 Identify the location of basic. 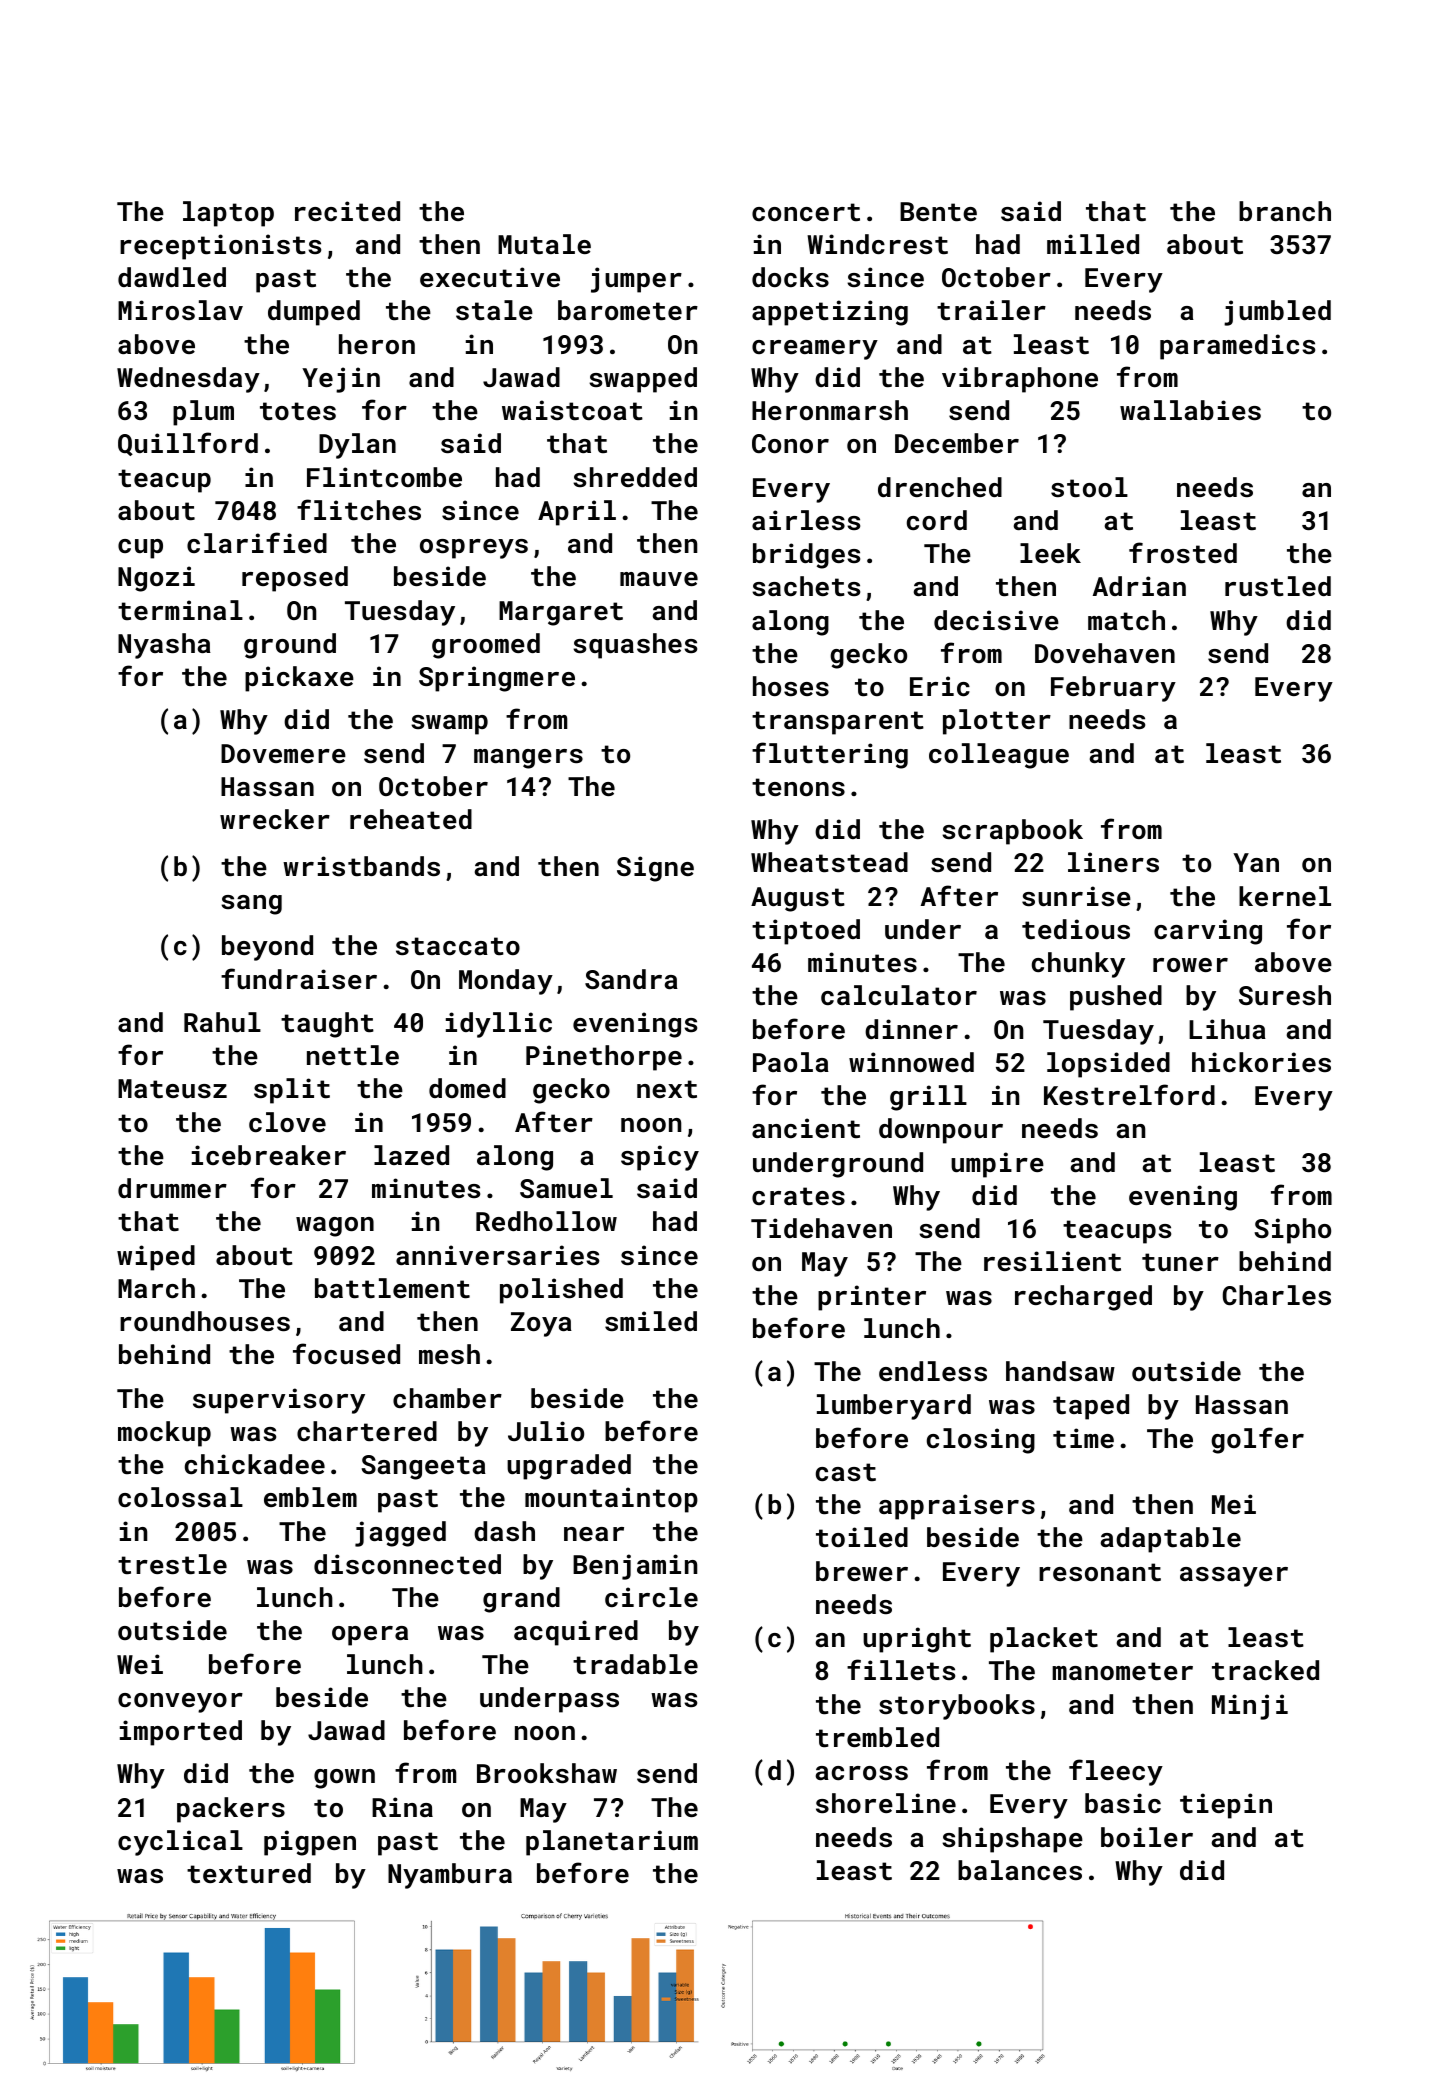
(1123, 1803).
